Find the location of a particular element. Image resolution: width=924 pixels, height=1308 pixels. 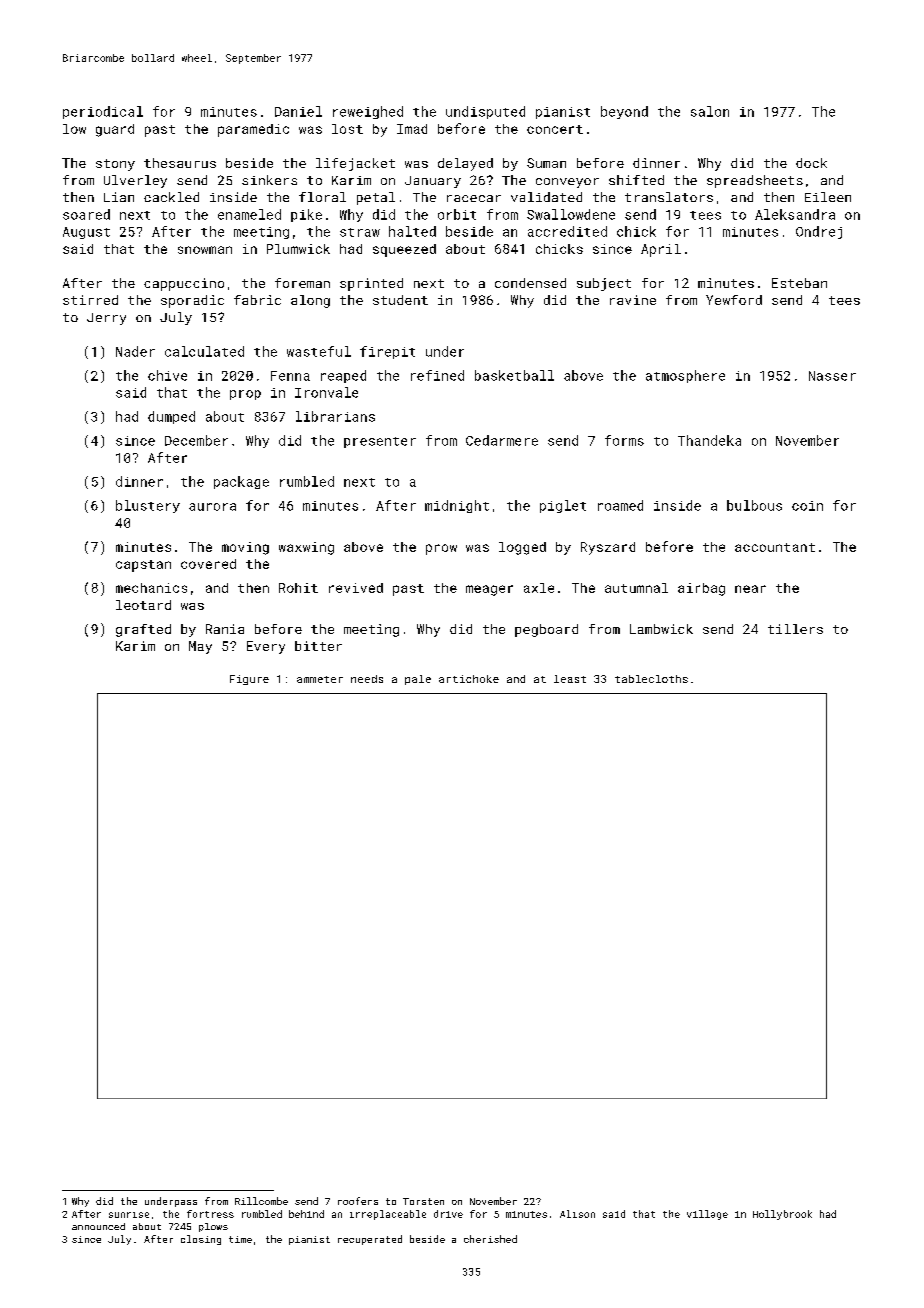

Hollybrook is located at coordinates (782, 1215).
